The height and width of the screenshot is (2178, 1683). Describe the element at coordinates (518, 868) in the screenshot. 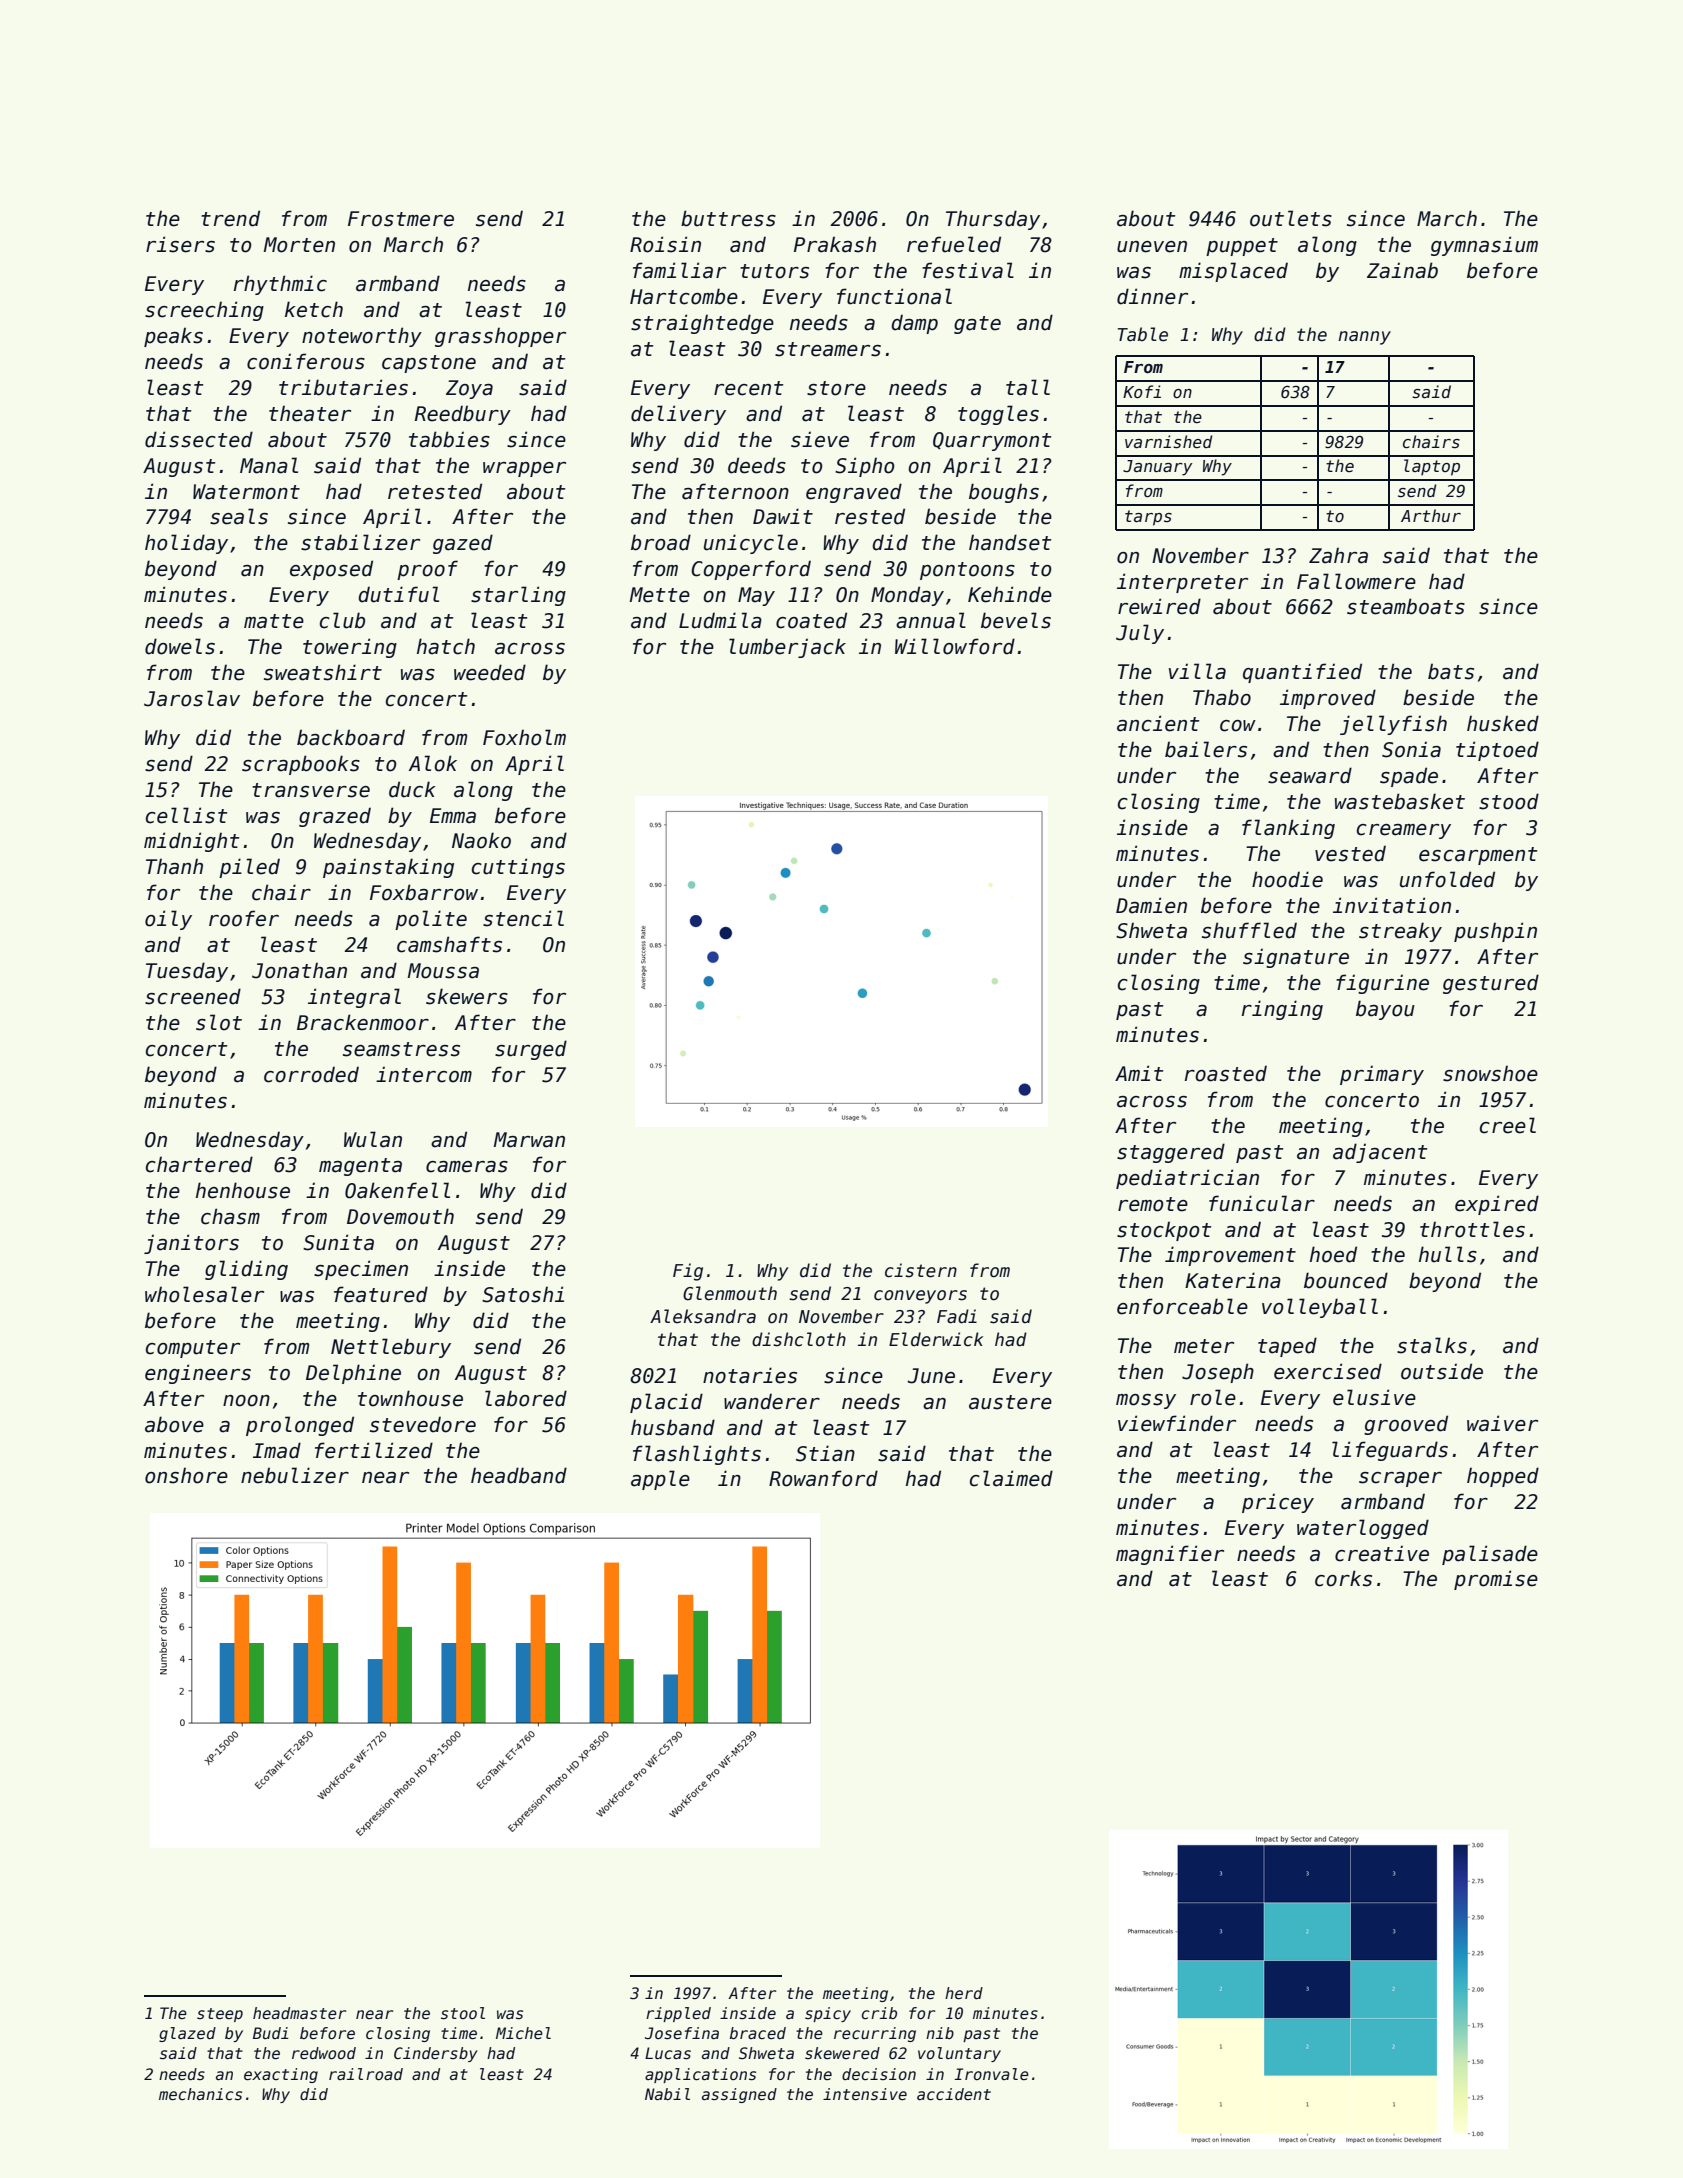

I see `cuttings` at that location.
